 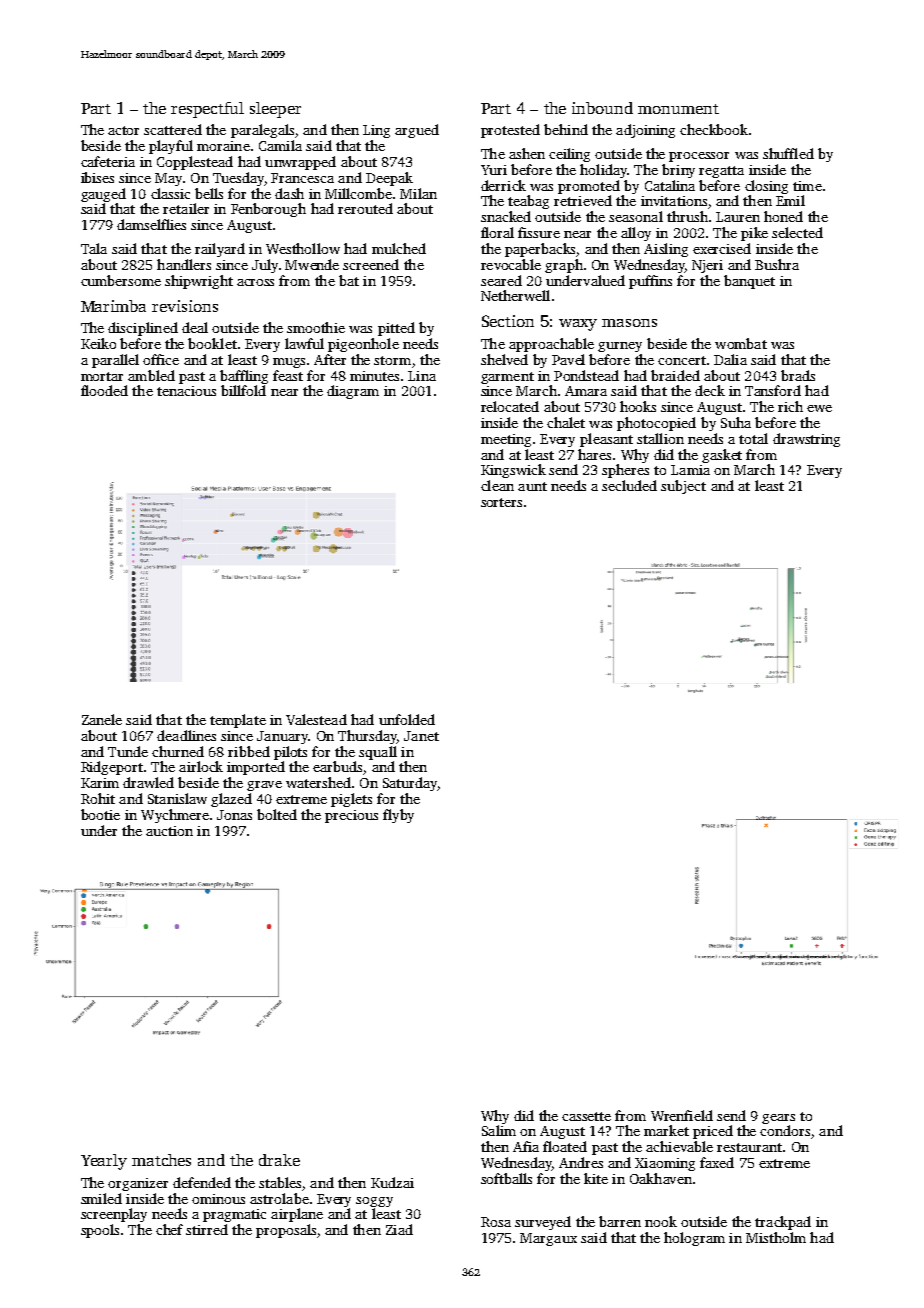 What do you see at coordinates (714, 129) in the image?
I see `checkbook` at bounding box center [714, 129].
